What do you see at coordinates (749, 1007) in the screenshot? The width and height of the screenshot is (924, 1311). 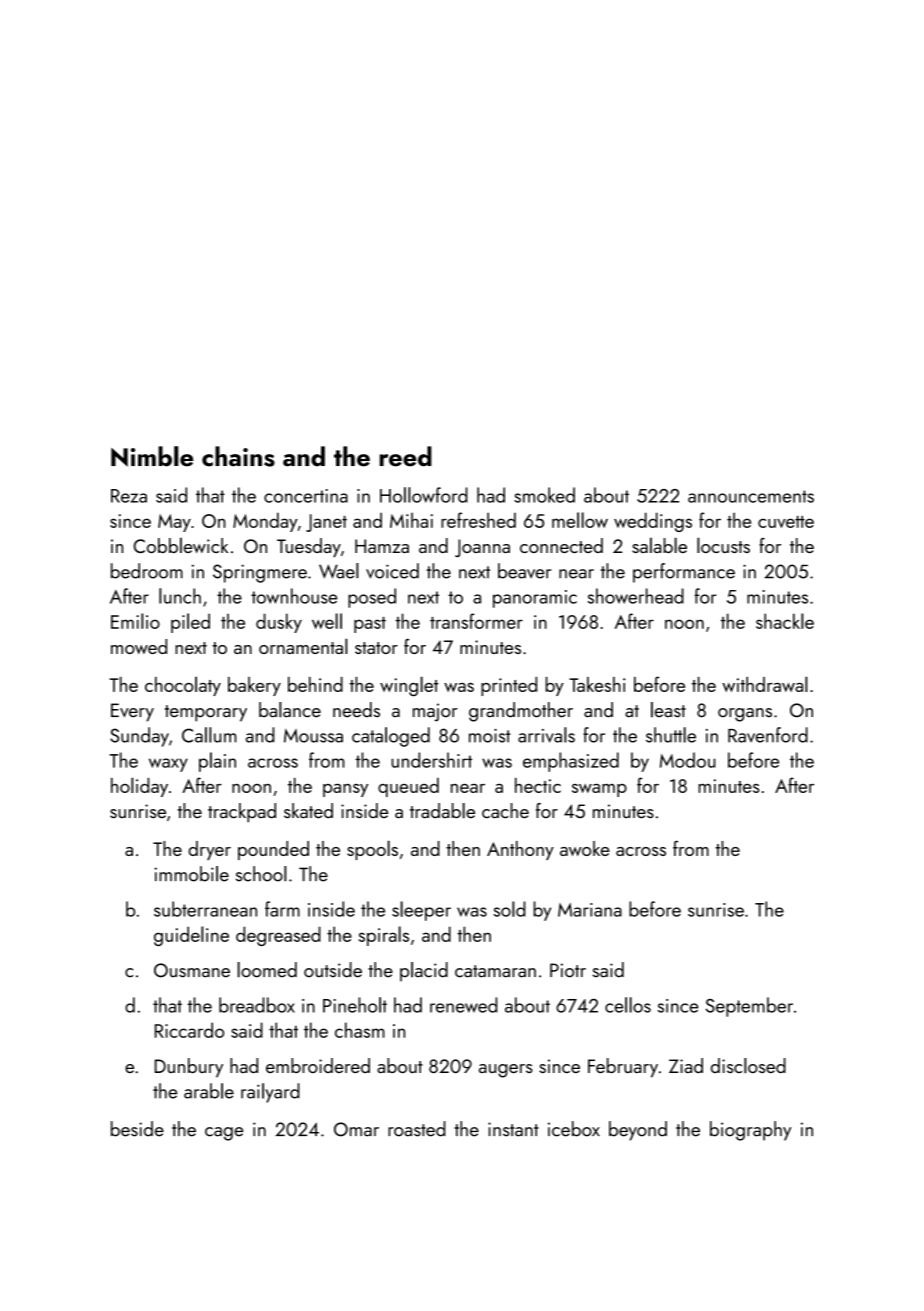 I see `September` at bounding box center [749, 1007].
